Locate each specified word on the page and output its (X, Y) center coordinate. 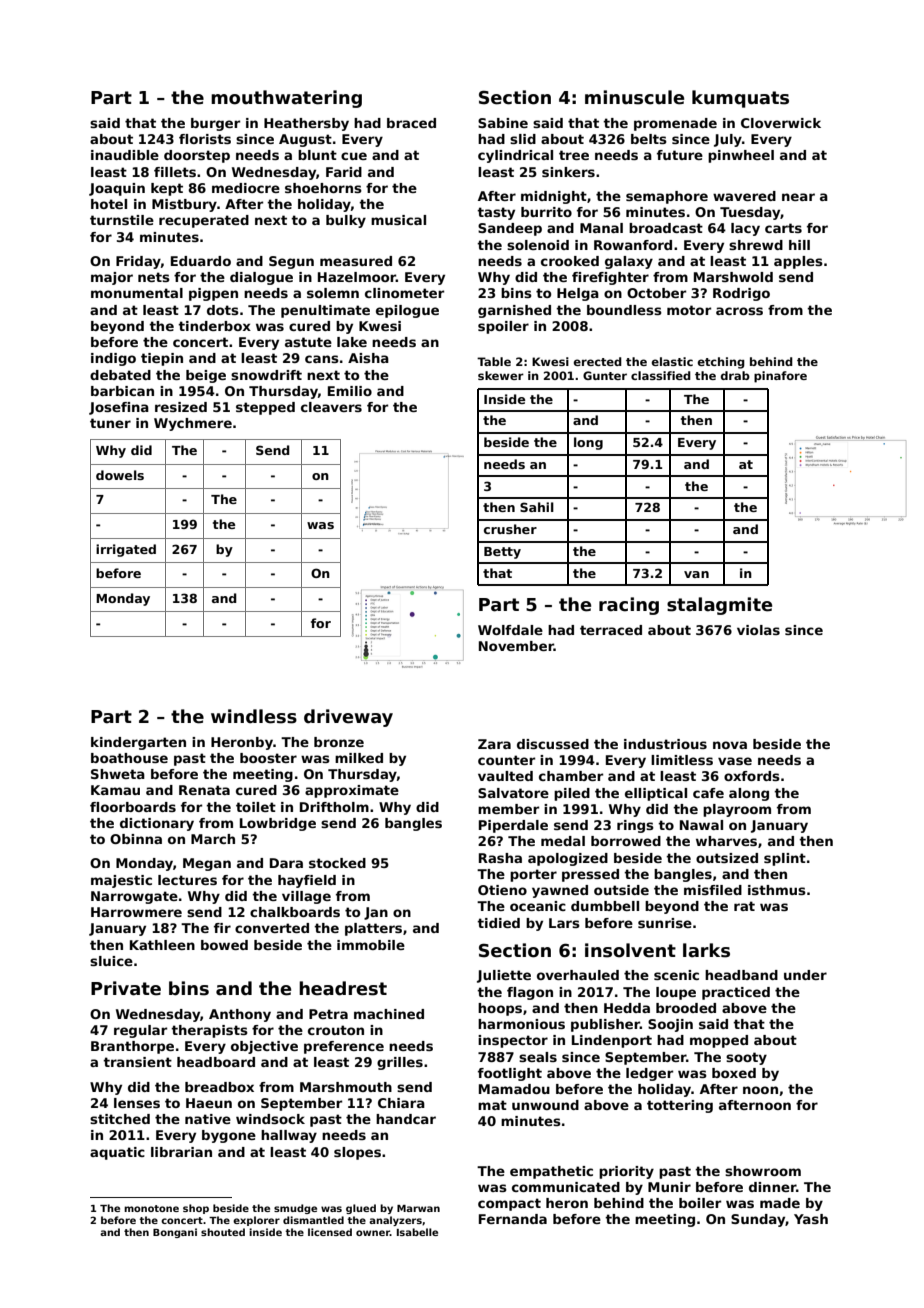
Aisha (368, 358)
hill (799, 245)
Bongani (175, 1233)
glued (361, 1209)
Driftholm (334, 807)
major (112, 278)
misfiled (713, 890)
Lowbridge (278, 824)
